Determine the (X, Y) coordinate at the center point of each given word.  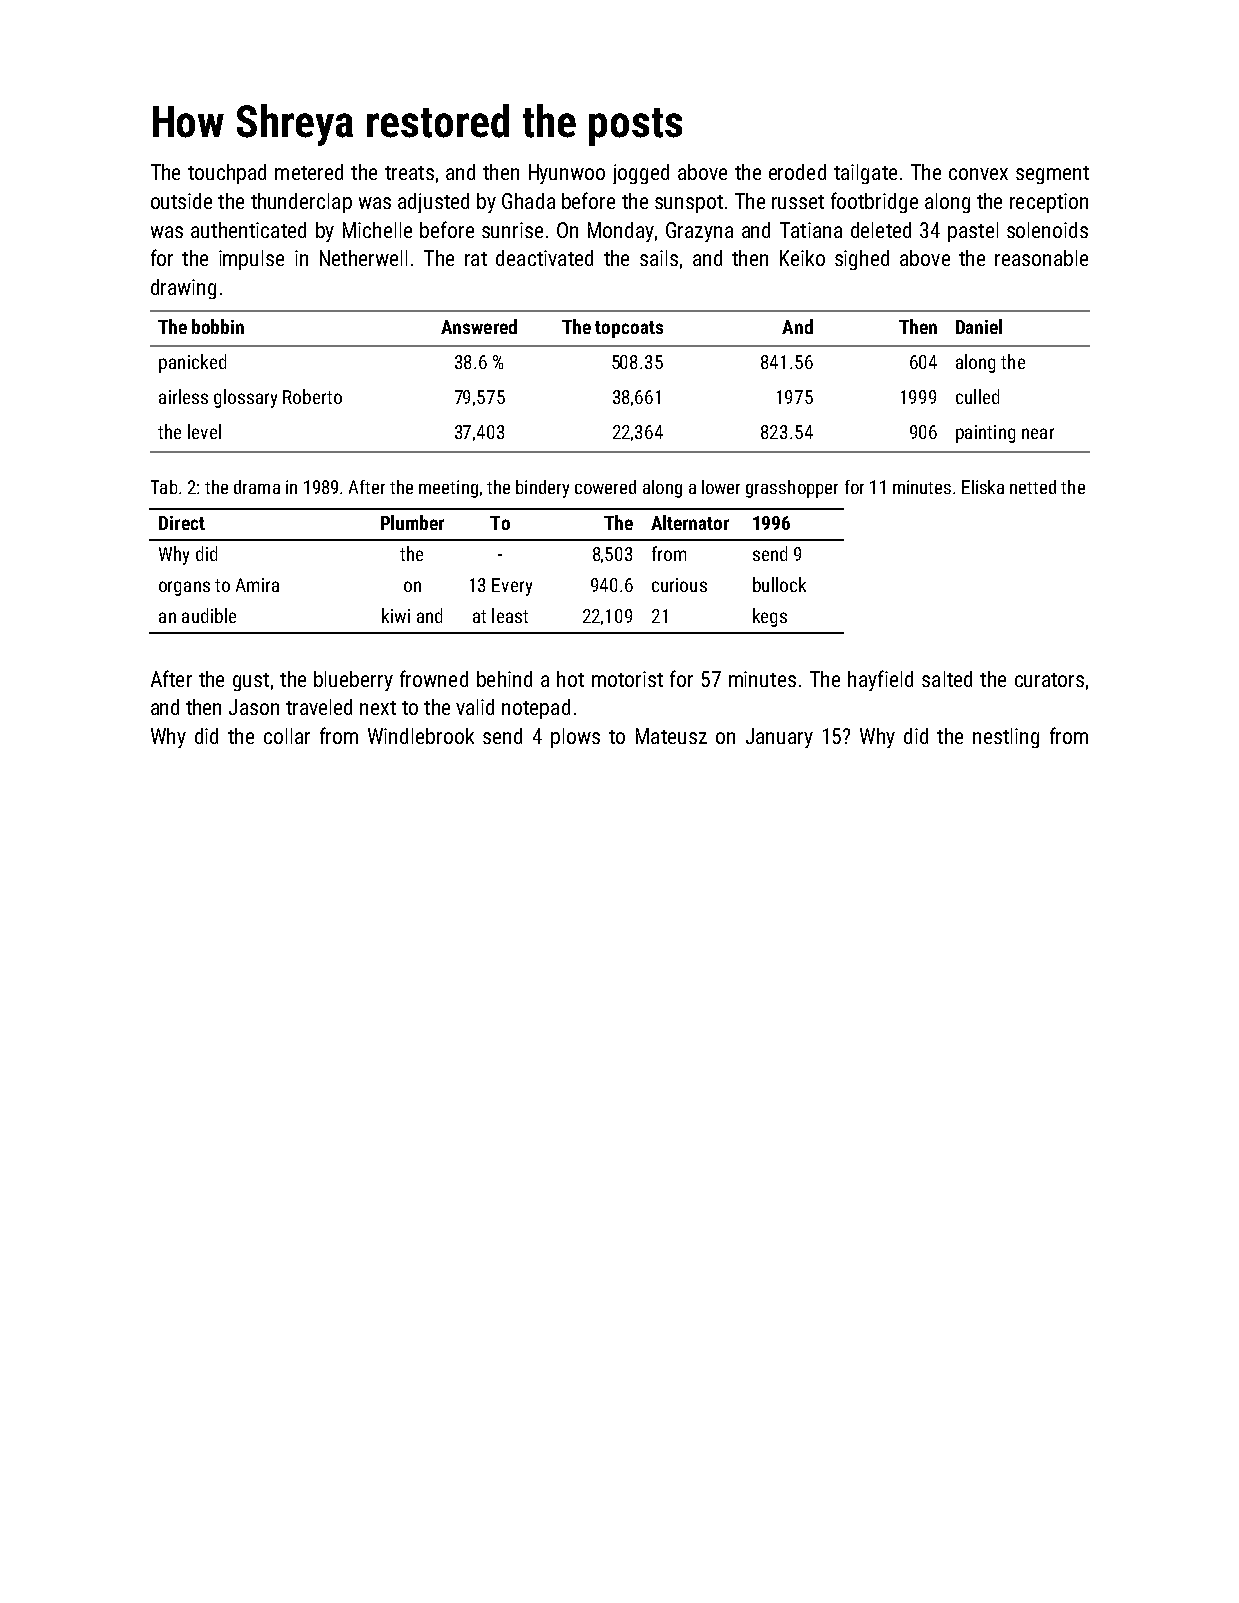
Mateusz (671, 736)
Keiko (802, 258)
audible (209, 615)
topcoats (629, 329)
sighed (862, 260)
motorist (627, 679)
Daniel (979, 326)
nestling (1006, 738)
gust (251, 682)
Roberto (312, 396)
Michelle (377, 230)
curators (1049, 680)
